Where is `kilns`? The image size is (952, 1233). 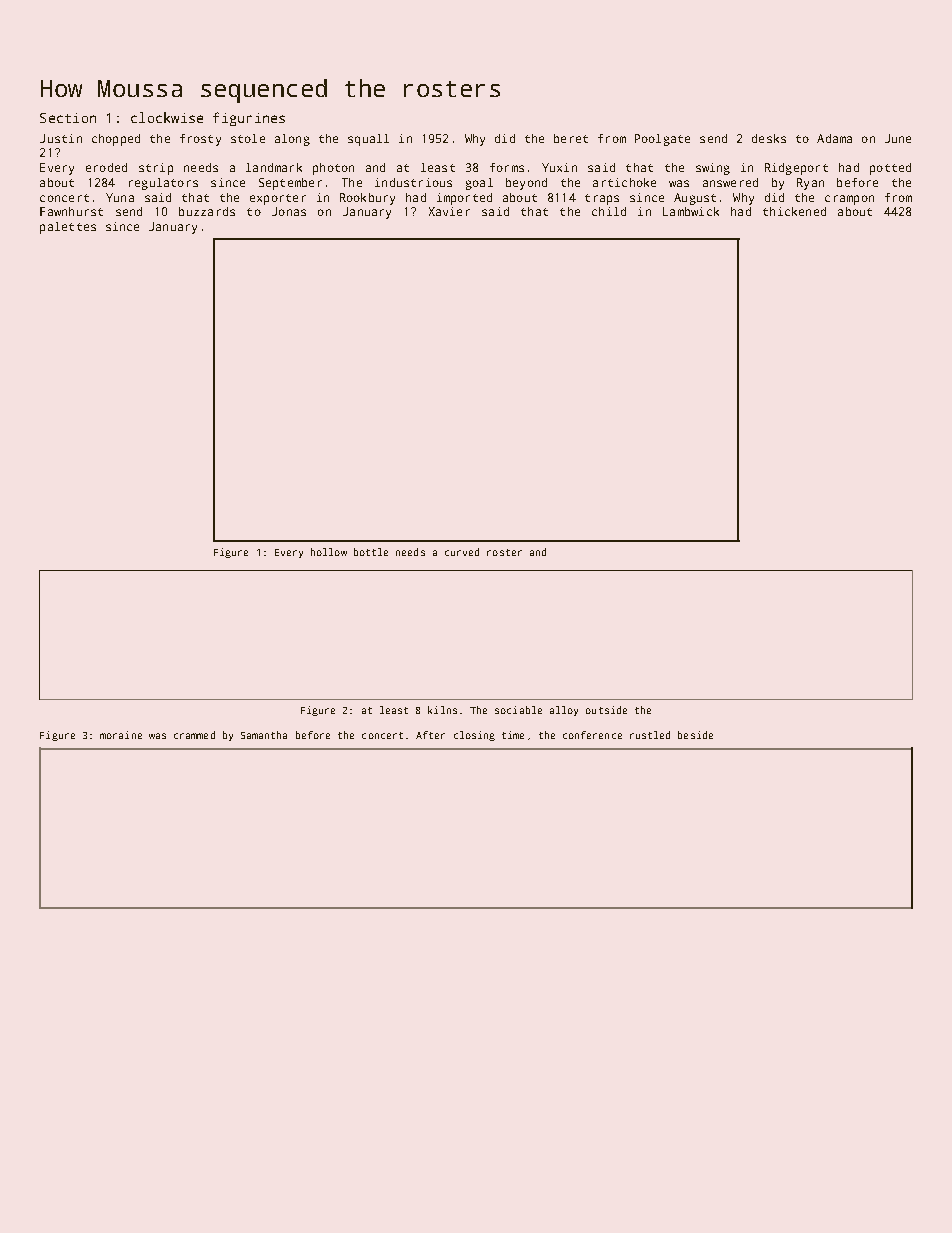 kilns is located at coordinates (442, 710).
